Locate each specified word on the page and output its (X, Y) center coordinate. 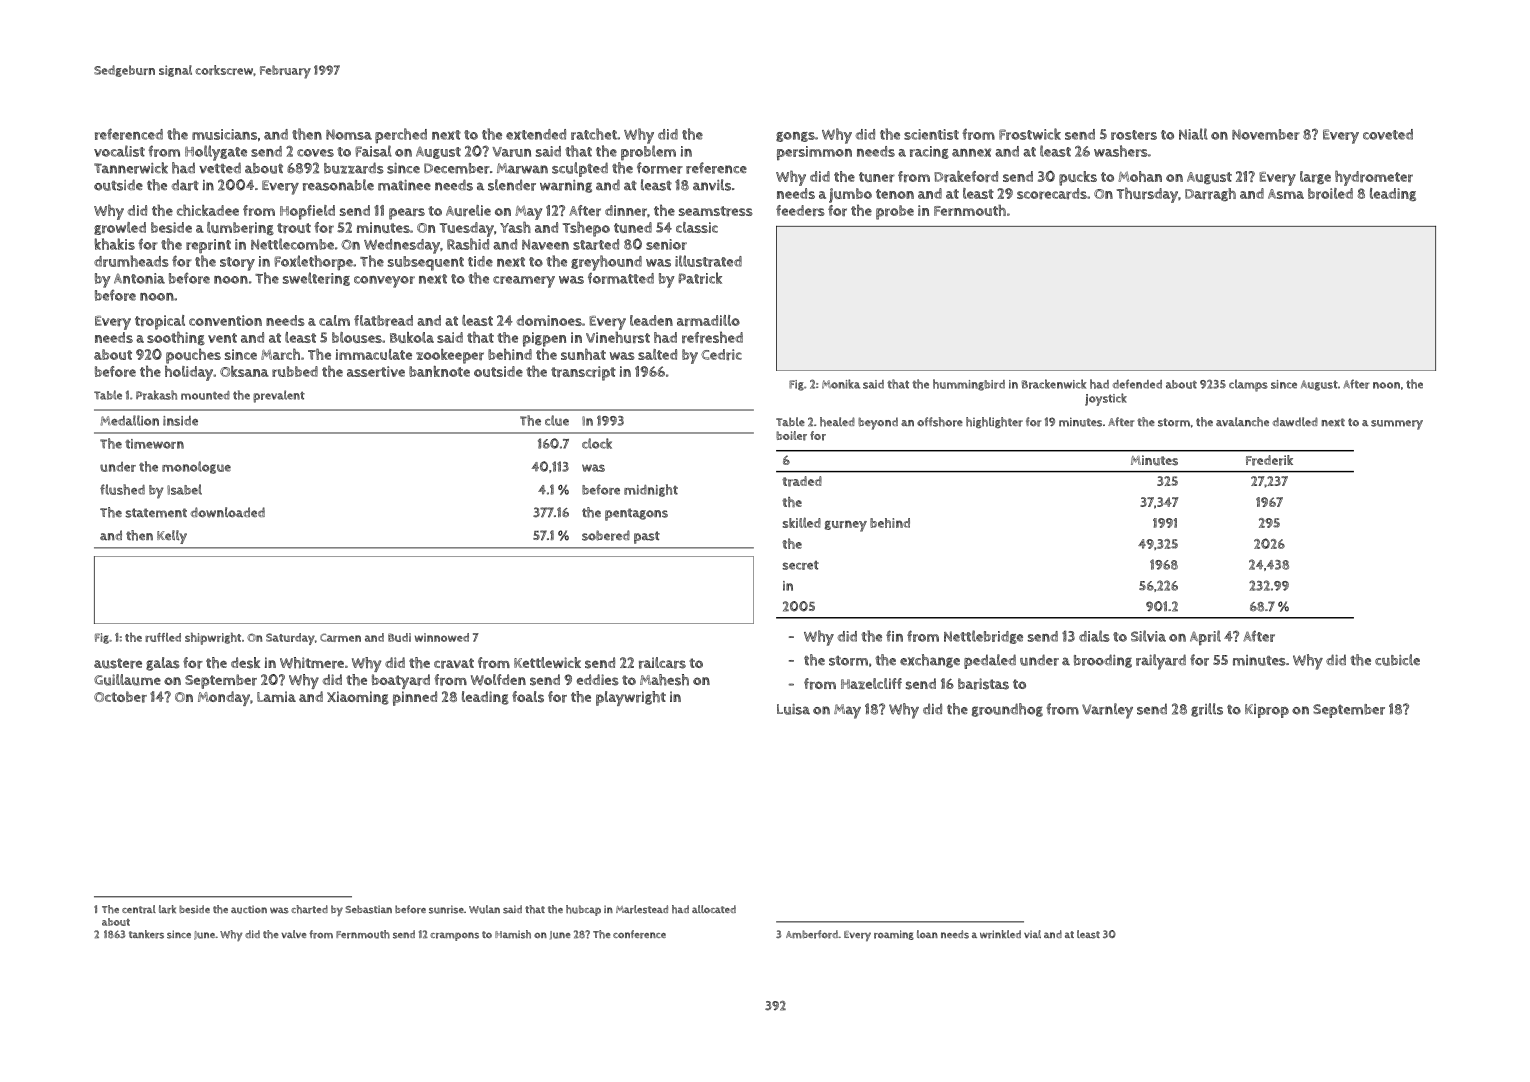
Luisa (793, 709)
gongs (795, 137)
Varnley (1107, 711)
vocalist (119, 151)
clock (597, 443)
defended (1137, 384)
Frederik (1269, 460)
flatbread (383, 320)
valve (293, 934)
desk (245, 663)
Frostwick (1030, 134)
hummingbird (969, 385)
